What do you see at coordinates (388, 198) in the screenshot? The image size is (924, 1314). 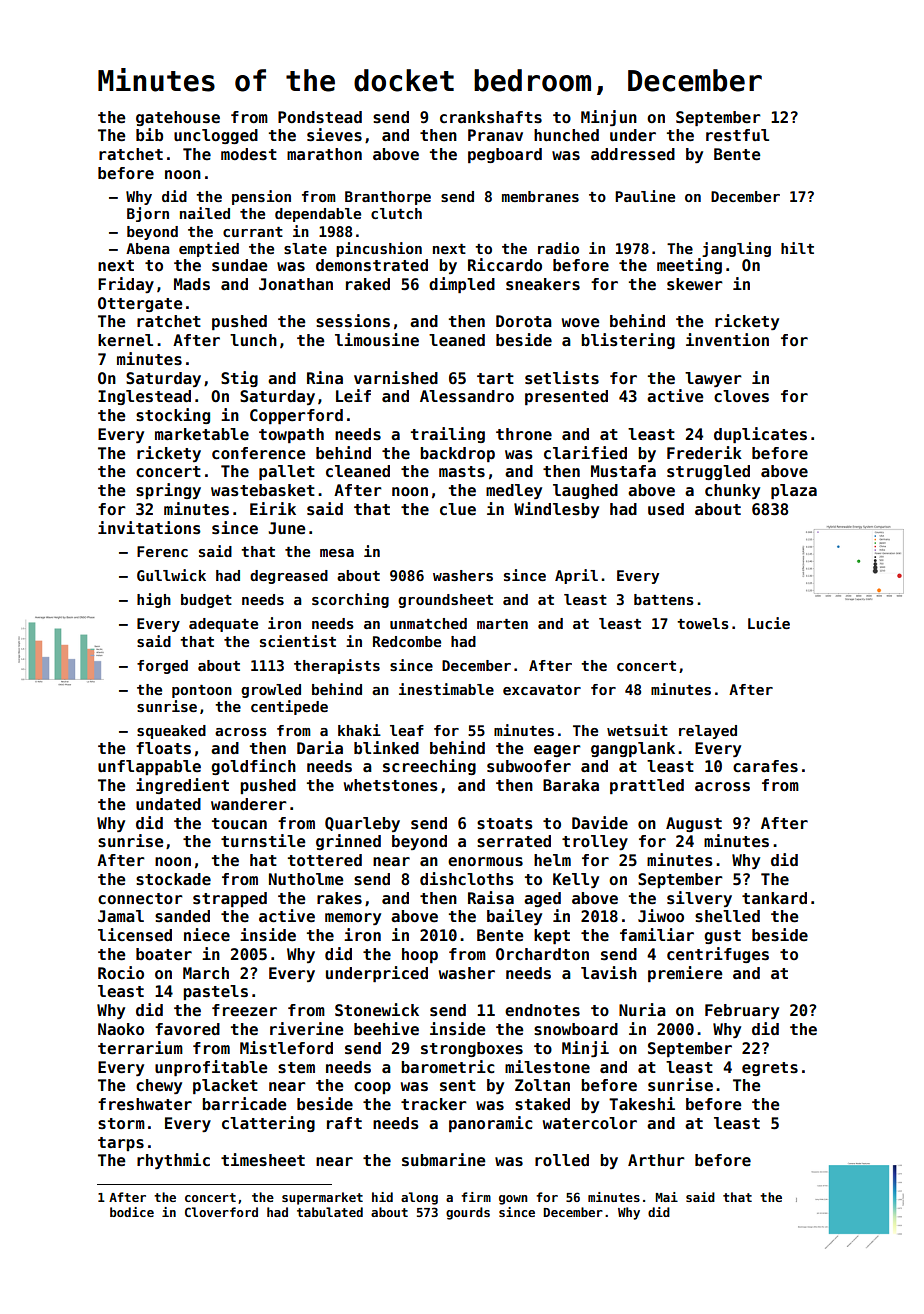 I see `Branthorpe` at bounding box center [388, 198].
